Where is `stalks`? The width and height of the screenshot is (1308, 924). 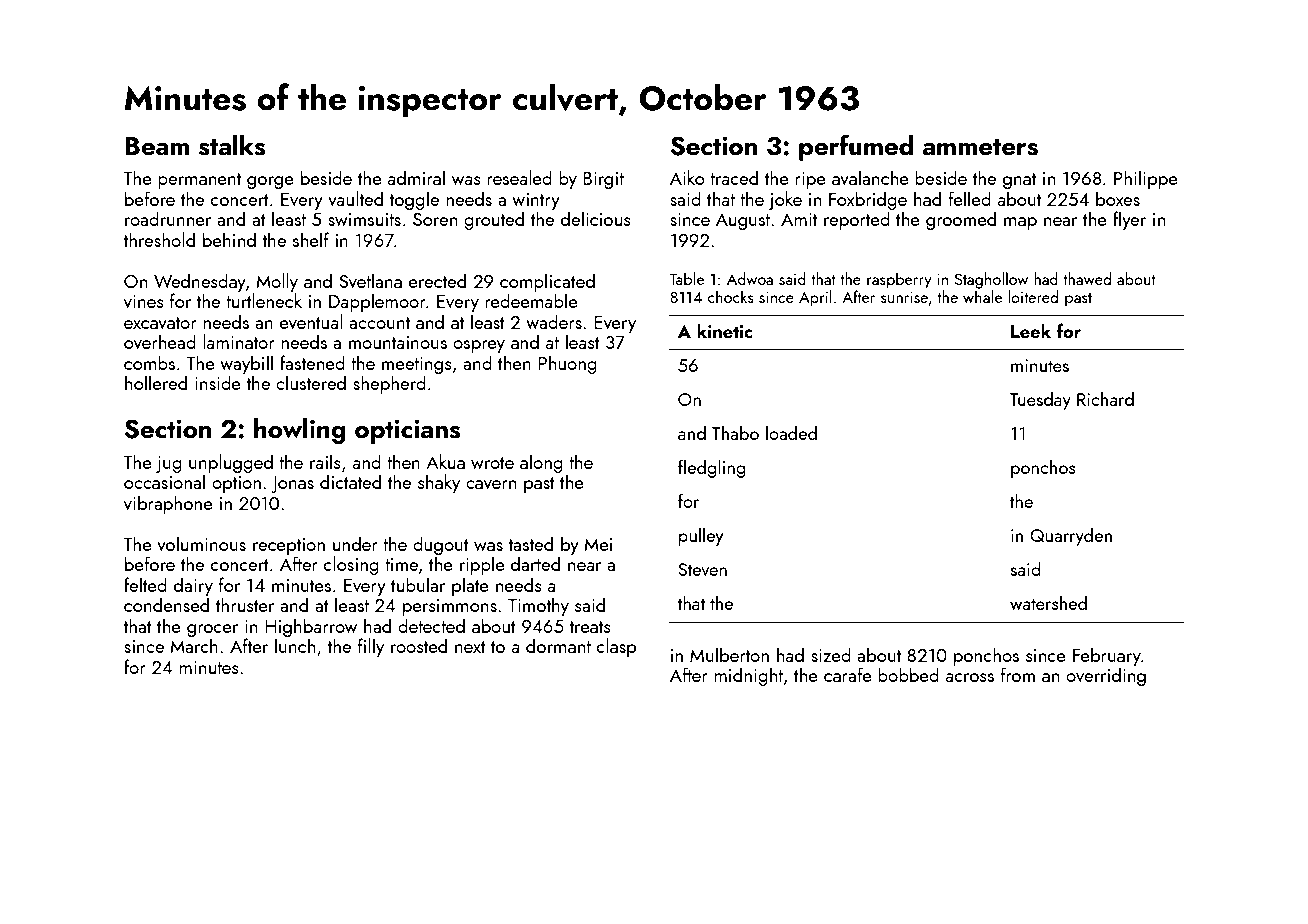
stalks is located at coordinates (232, 145).
